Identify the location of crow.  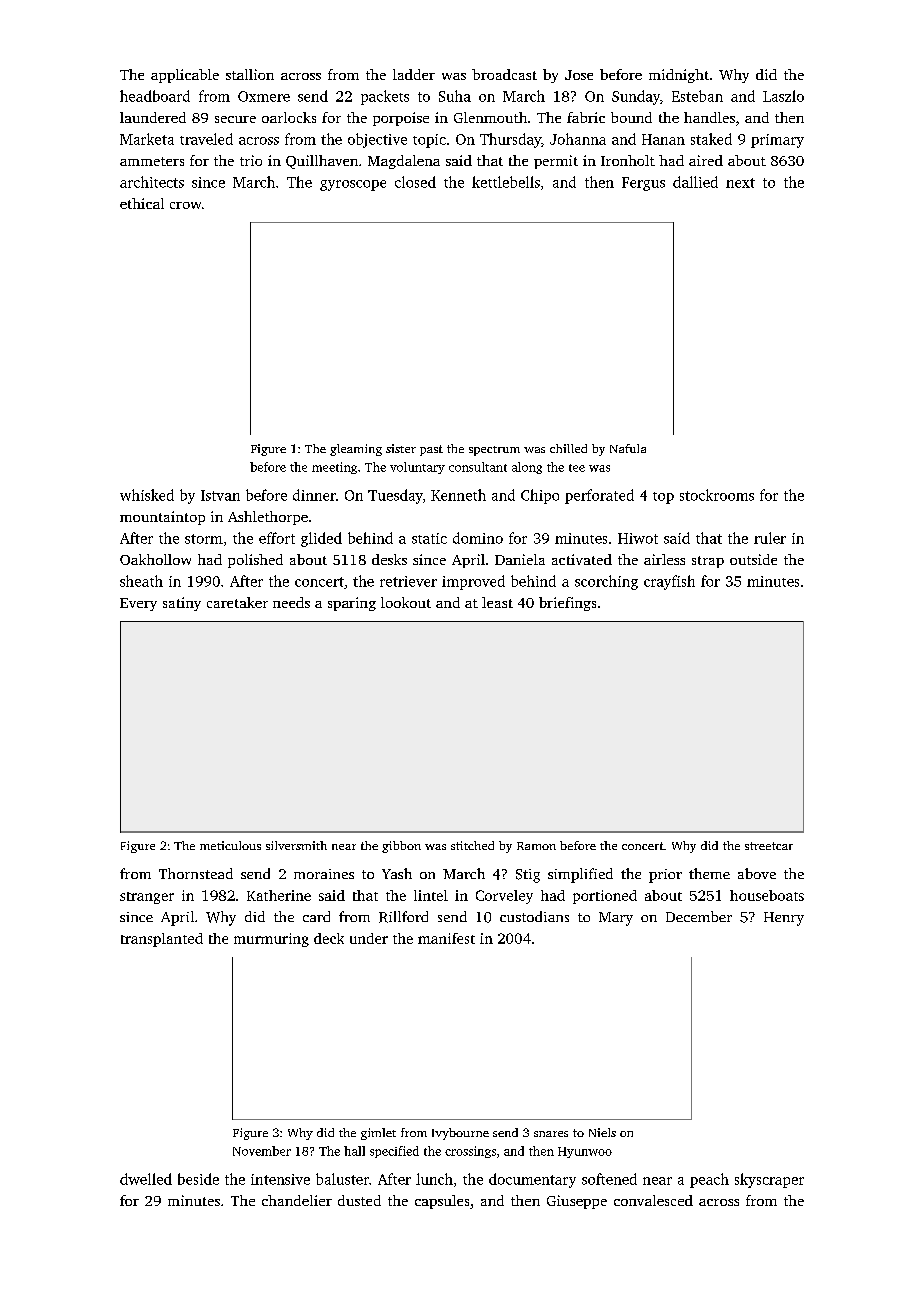
(185, 205).
